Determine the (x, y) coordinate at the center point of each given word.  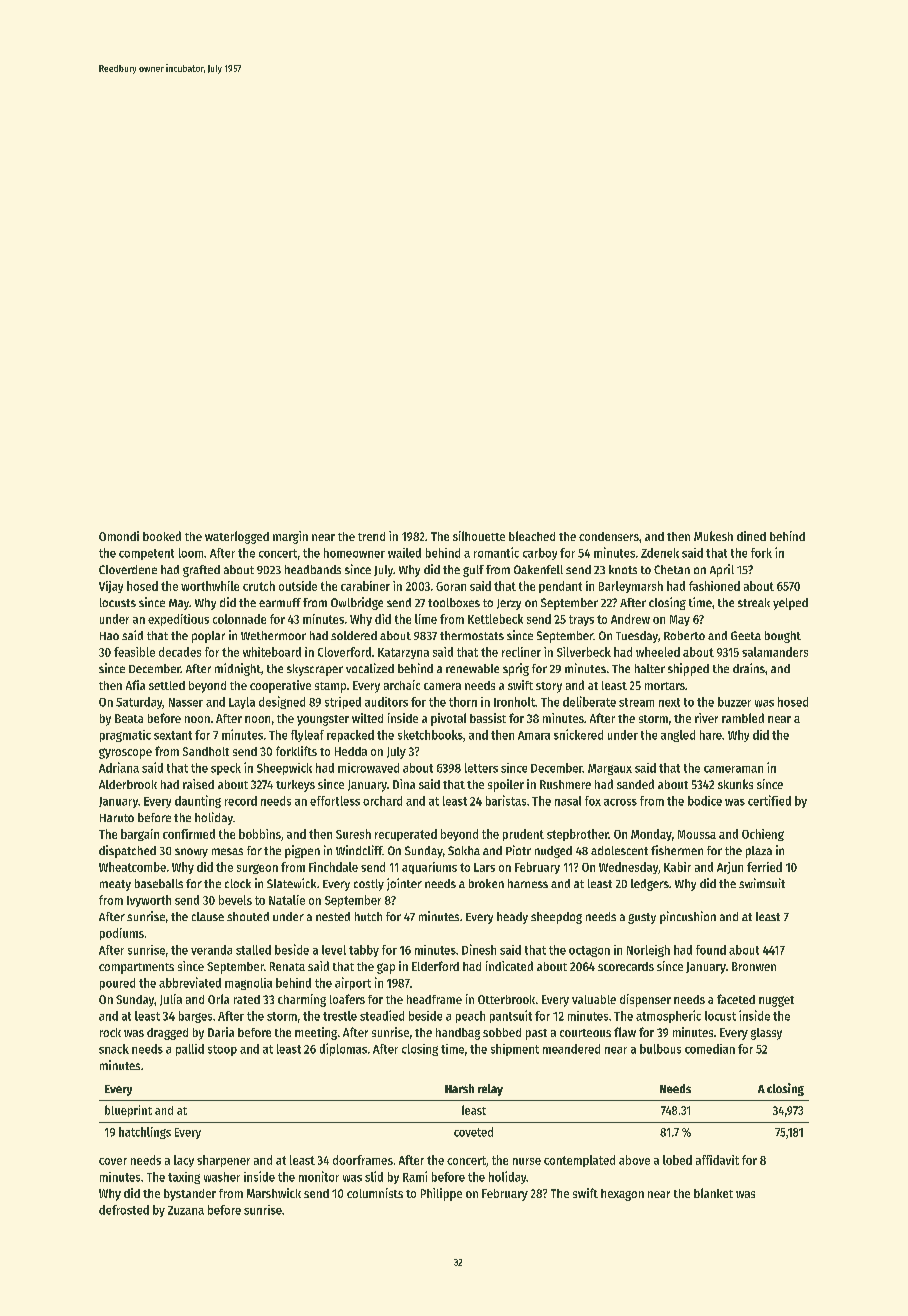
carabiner (365, 586)
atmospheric (668, 1016)
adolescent (619, 850)
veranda (211, 950)
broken (486, 883)
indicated (509, 966)
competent (146, 554)
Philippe (441, 1194)
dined (751, 536)
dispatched (127, 851)
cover (113, 1161)
